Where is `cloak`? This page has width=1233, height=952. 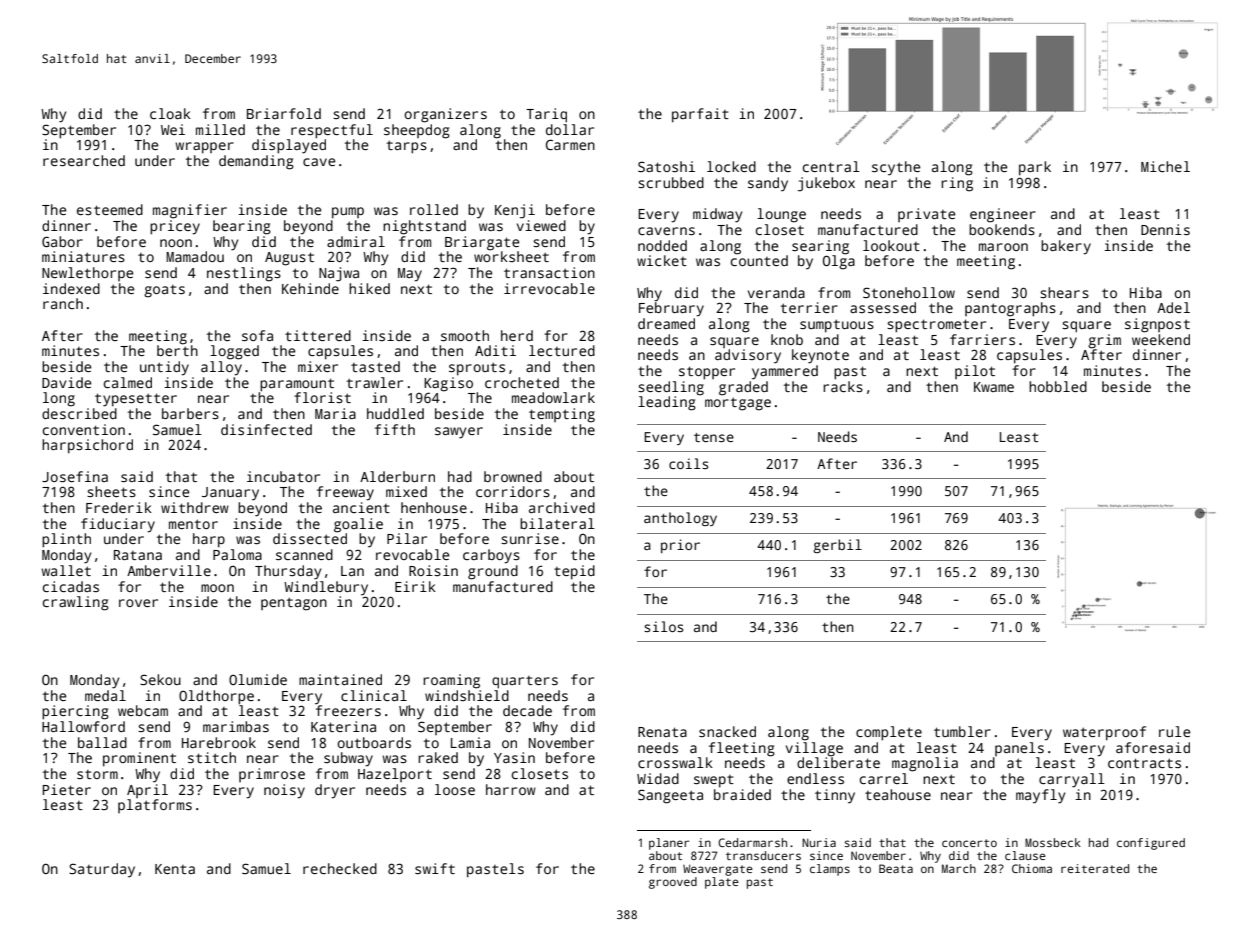 cloak is located at coordinates (170, 113).
